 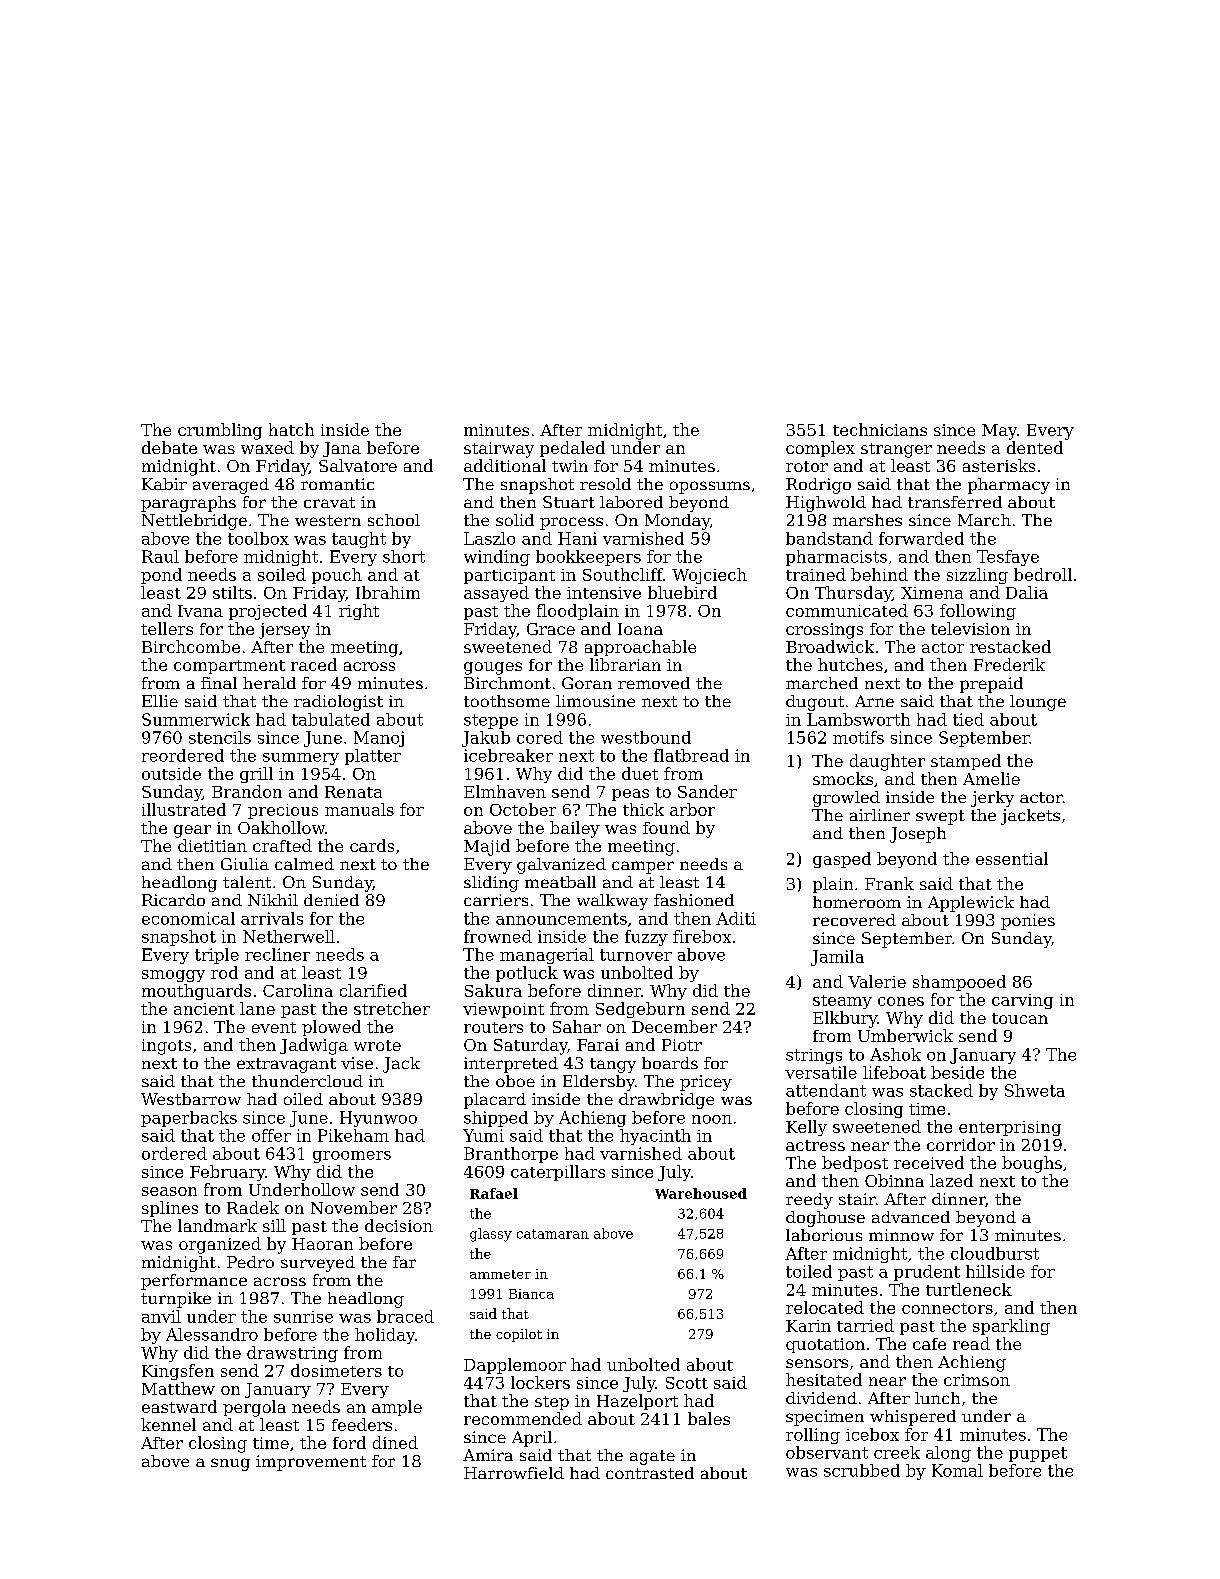 I want to click on Aditi, so click(x=736, y=918).
